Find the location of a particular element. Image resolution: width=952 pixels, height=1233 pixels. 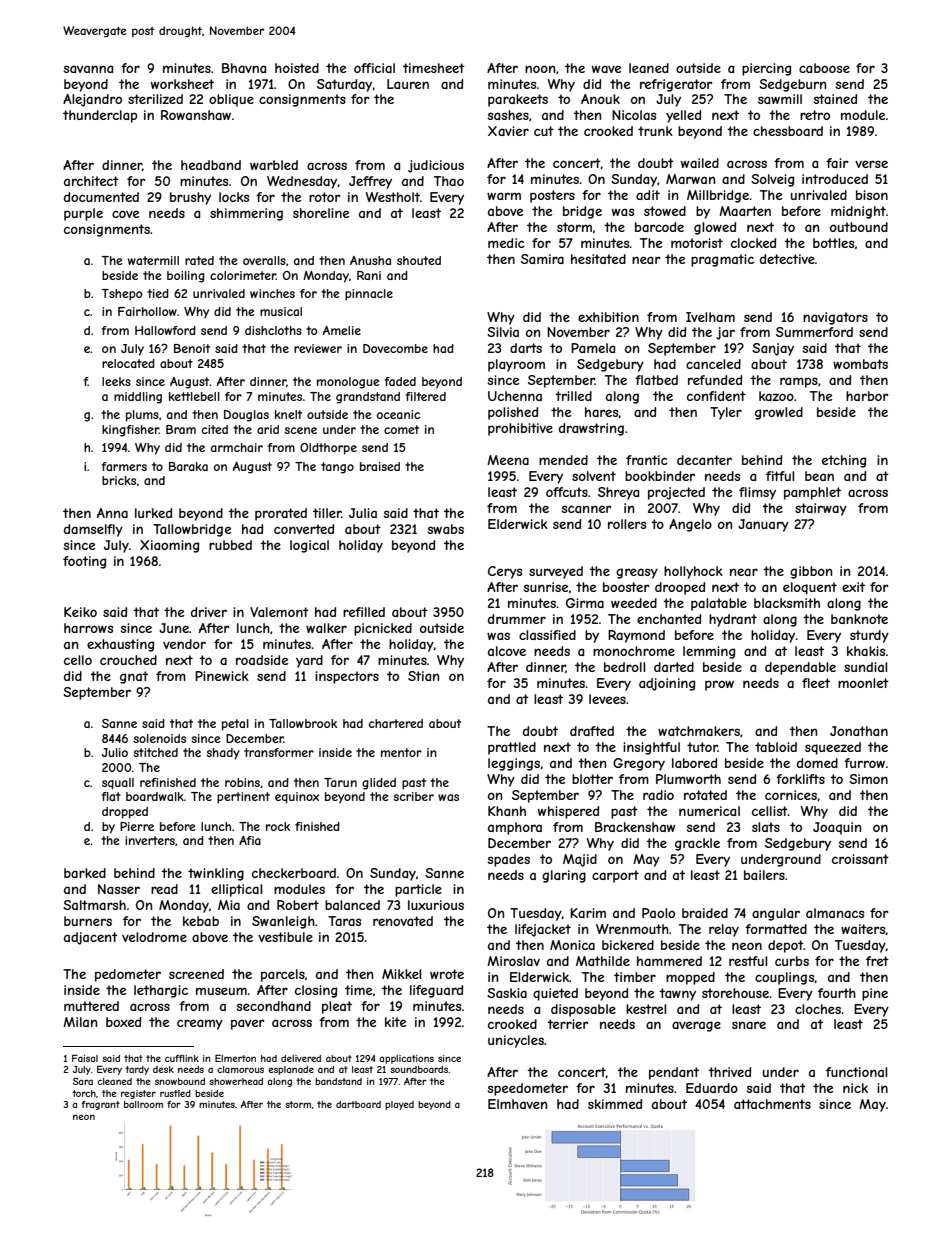

caboose is located at coordinates (824, 68).
